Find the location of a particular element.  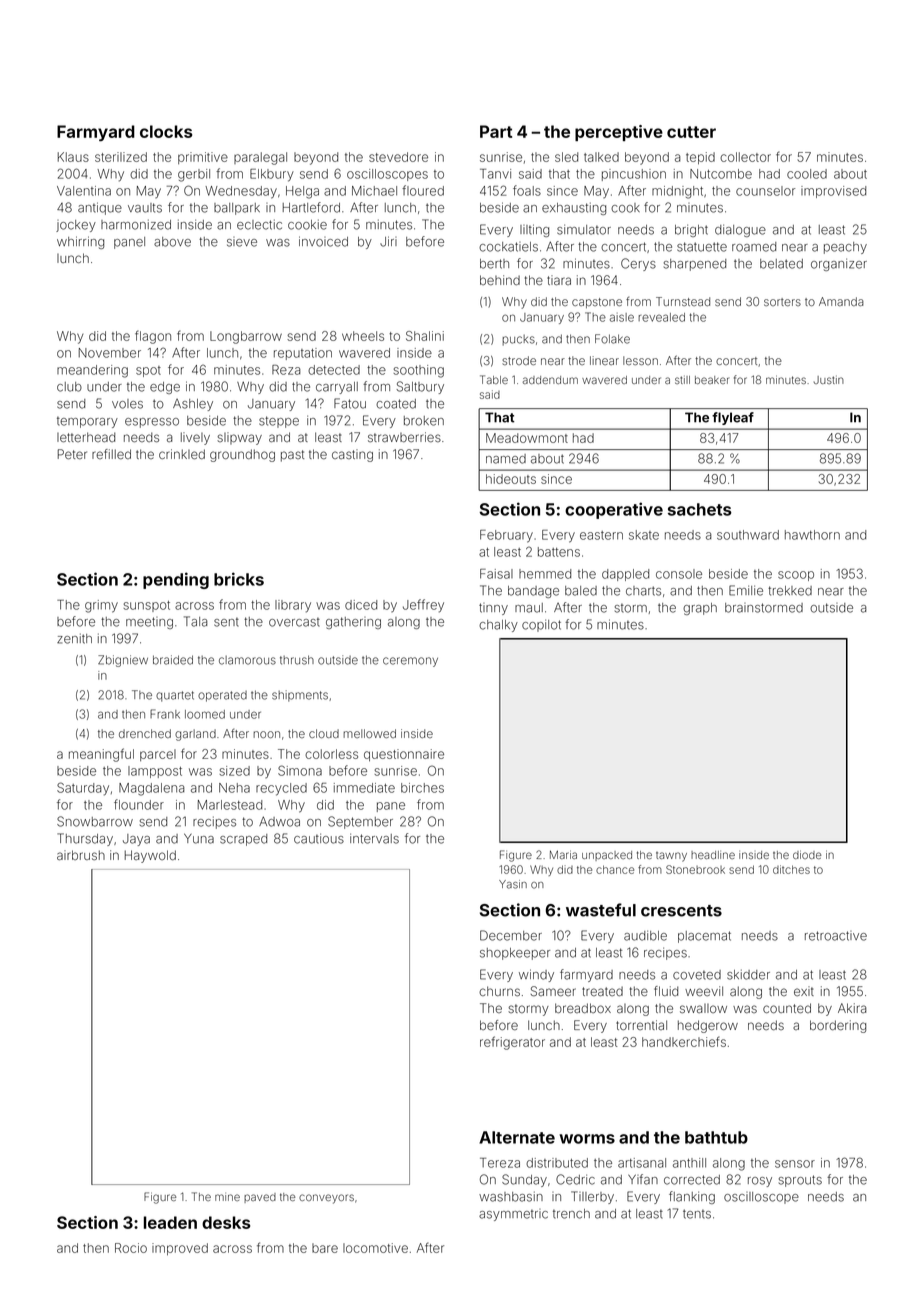

mine is located at coordinates (227, 1197).
